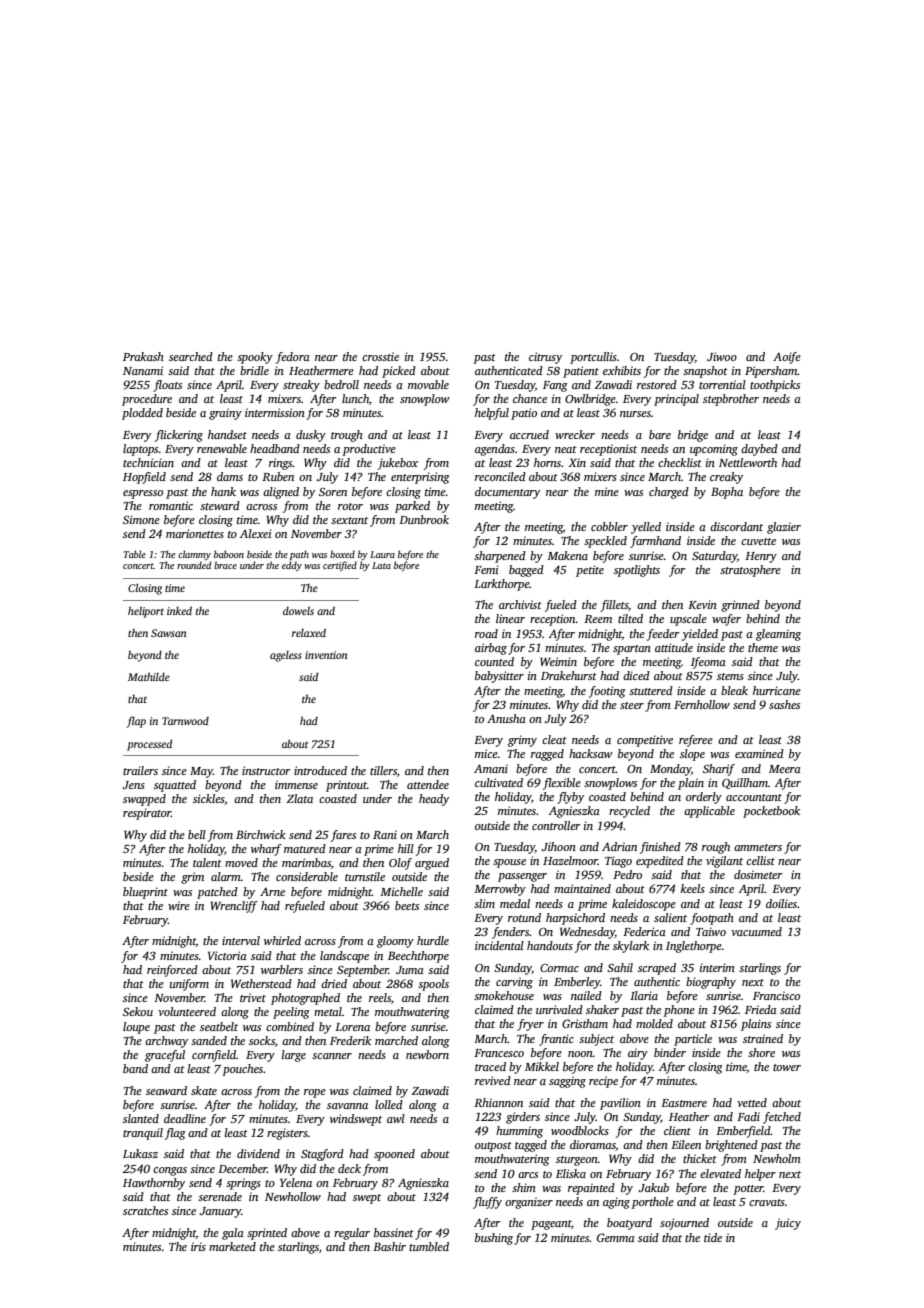 This screenshot has width=924, height=1308. I want to click on vigilant, so click(724, 862).
